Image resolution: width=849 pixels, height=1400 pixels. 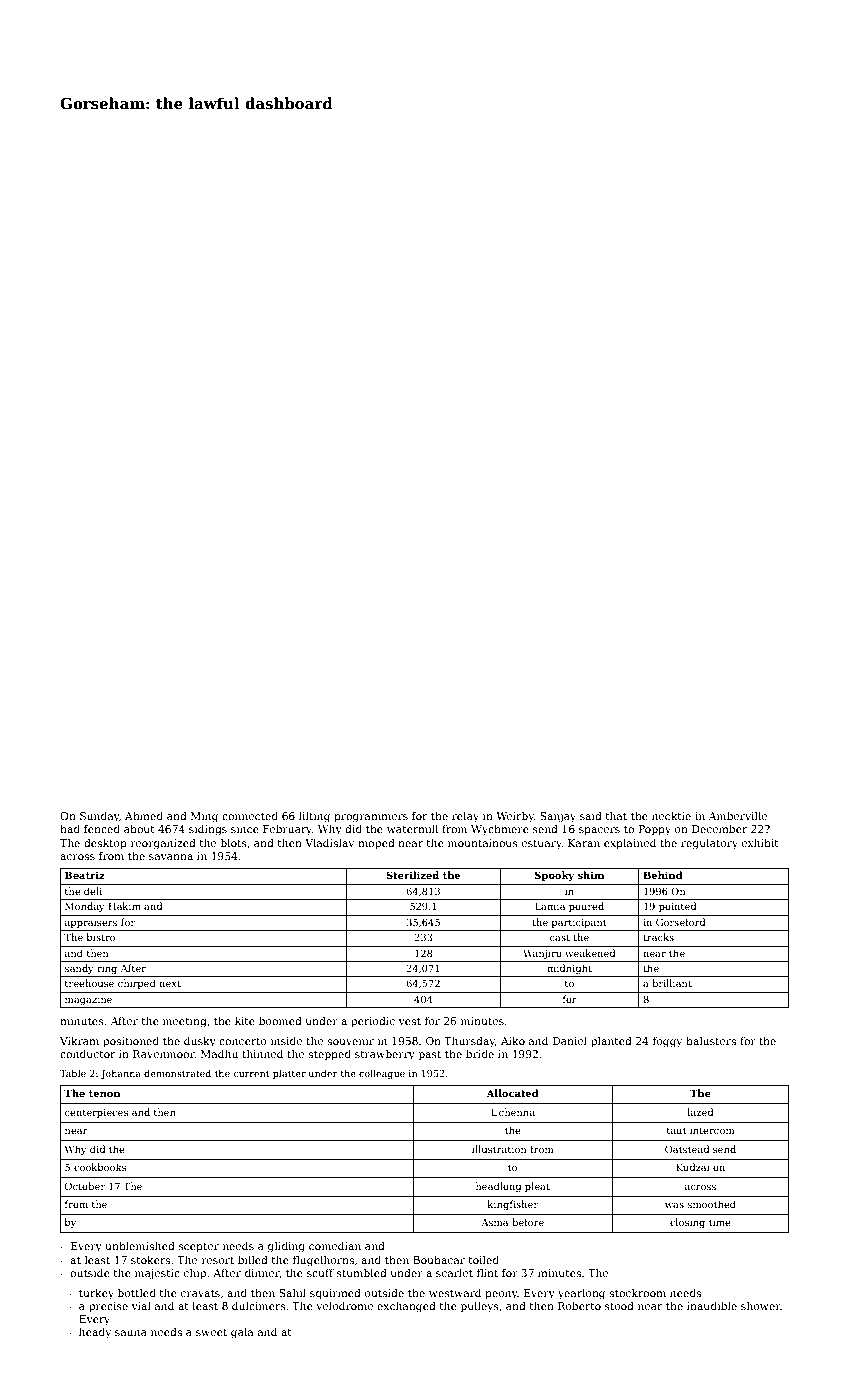 What do you see at coordinates (137, 1292) in the page?
I see `bottled` at bounding box center [137, 1292].
